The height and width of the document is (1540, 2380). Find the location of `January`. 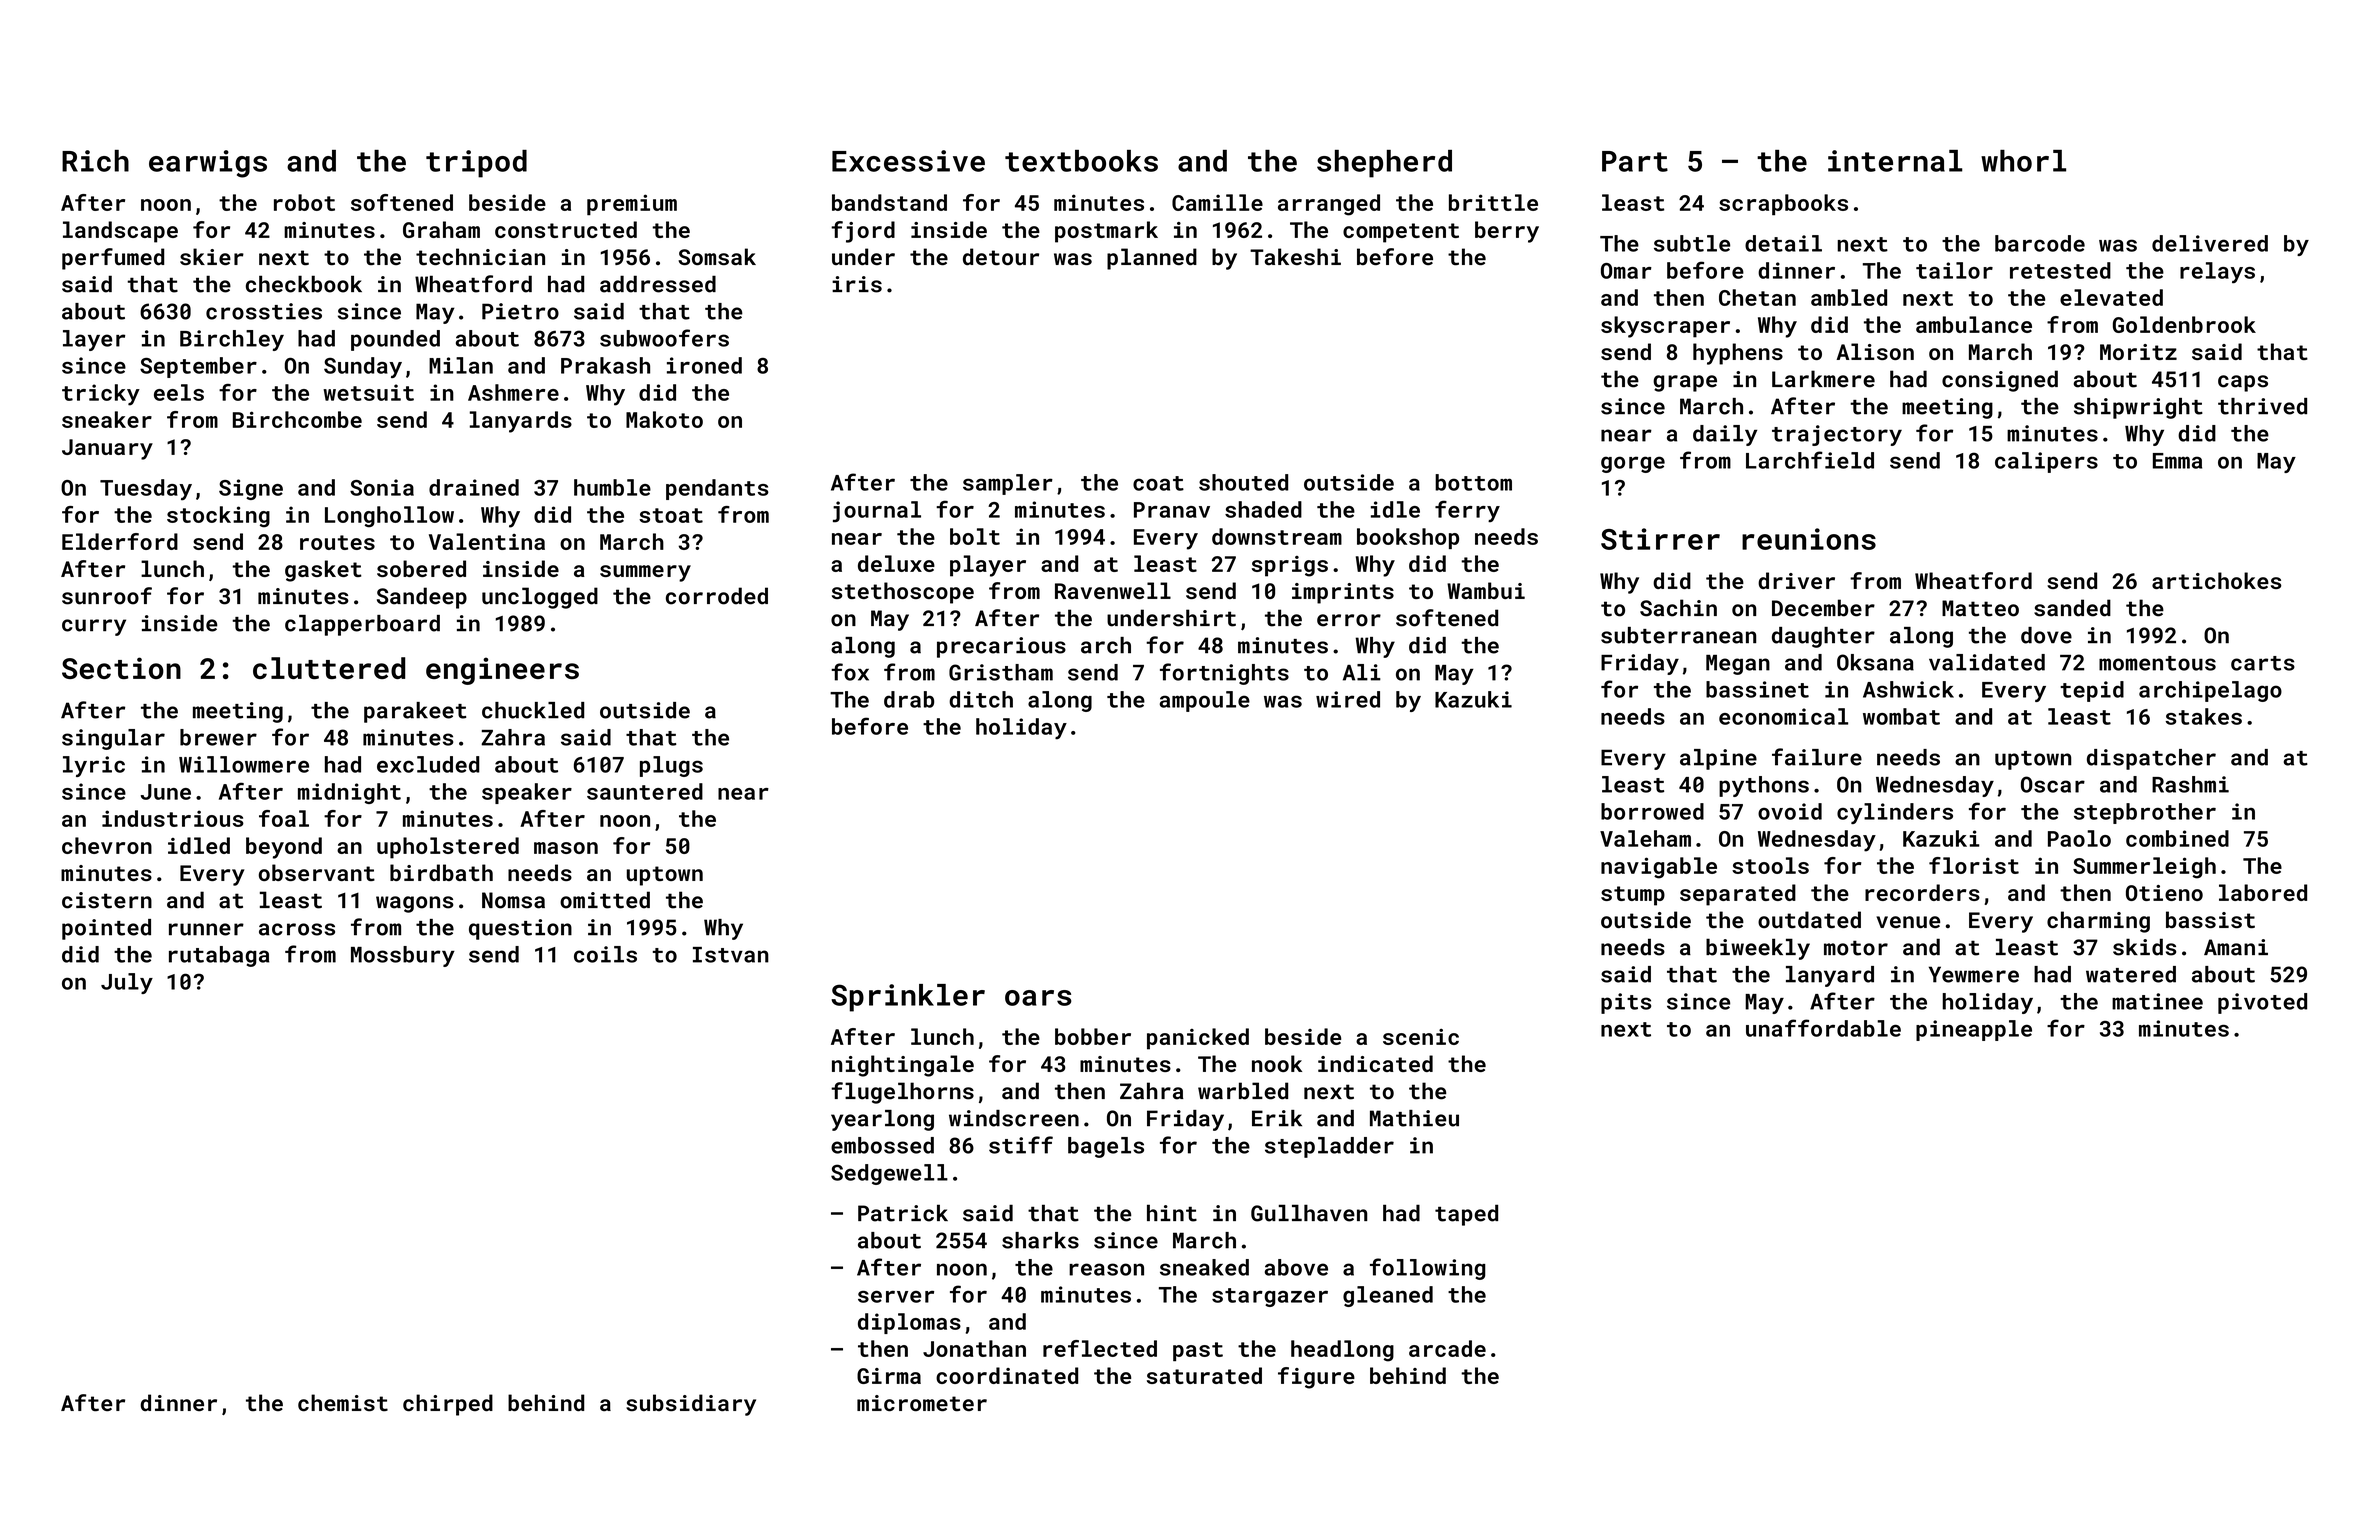

January is located at coordinates (107, 449).
